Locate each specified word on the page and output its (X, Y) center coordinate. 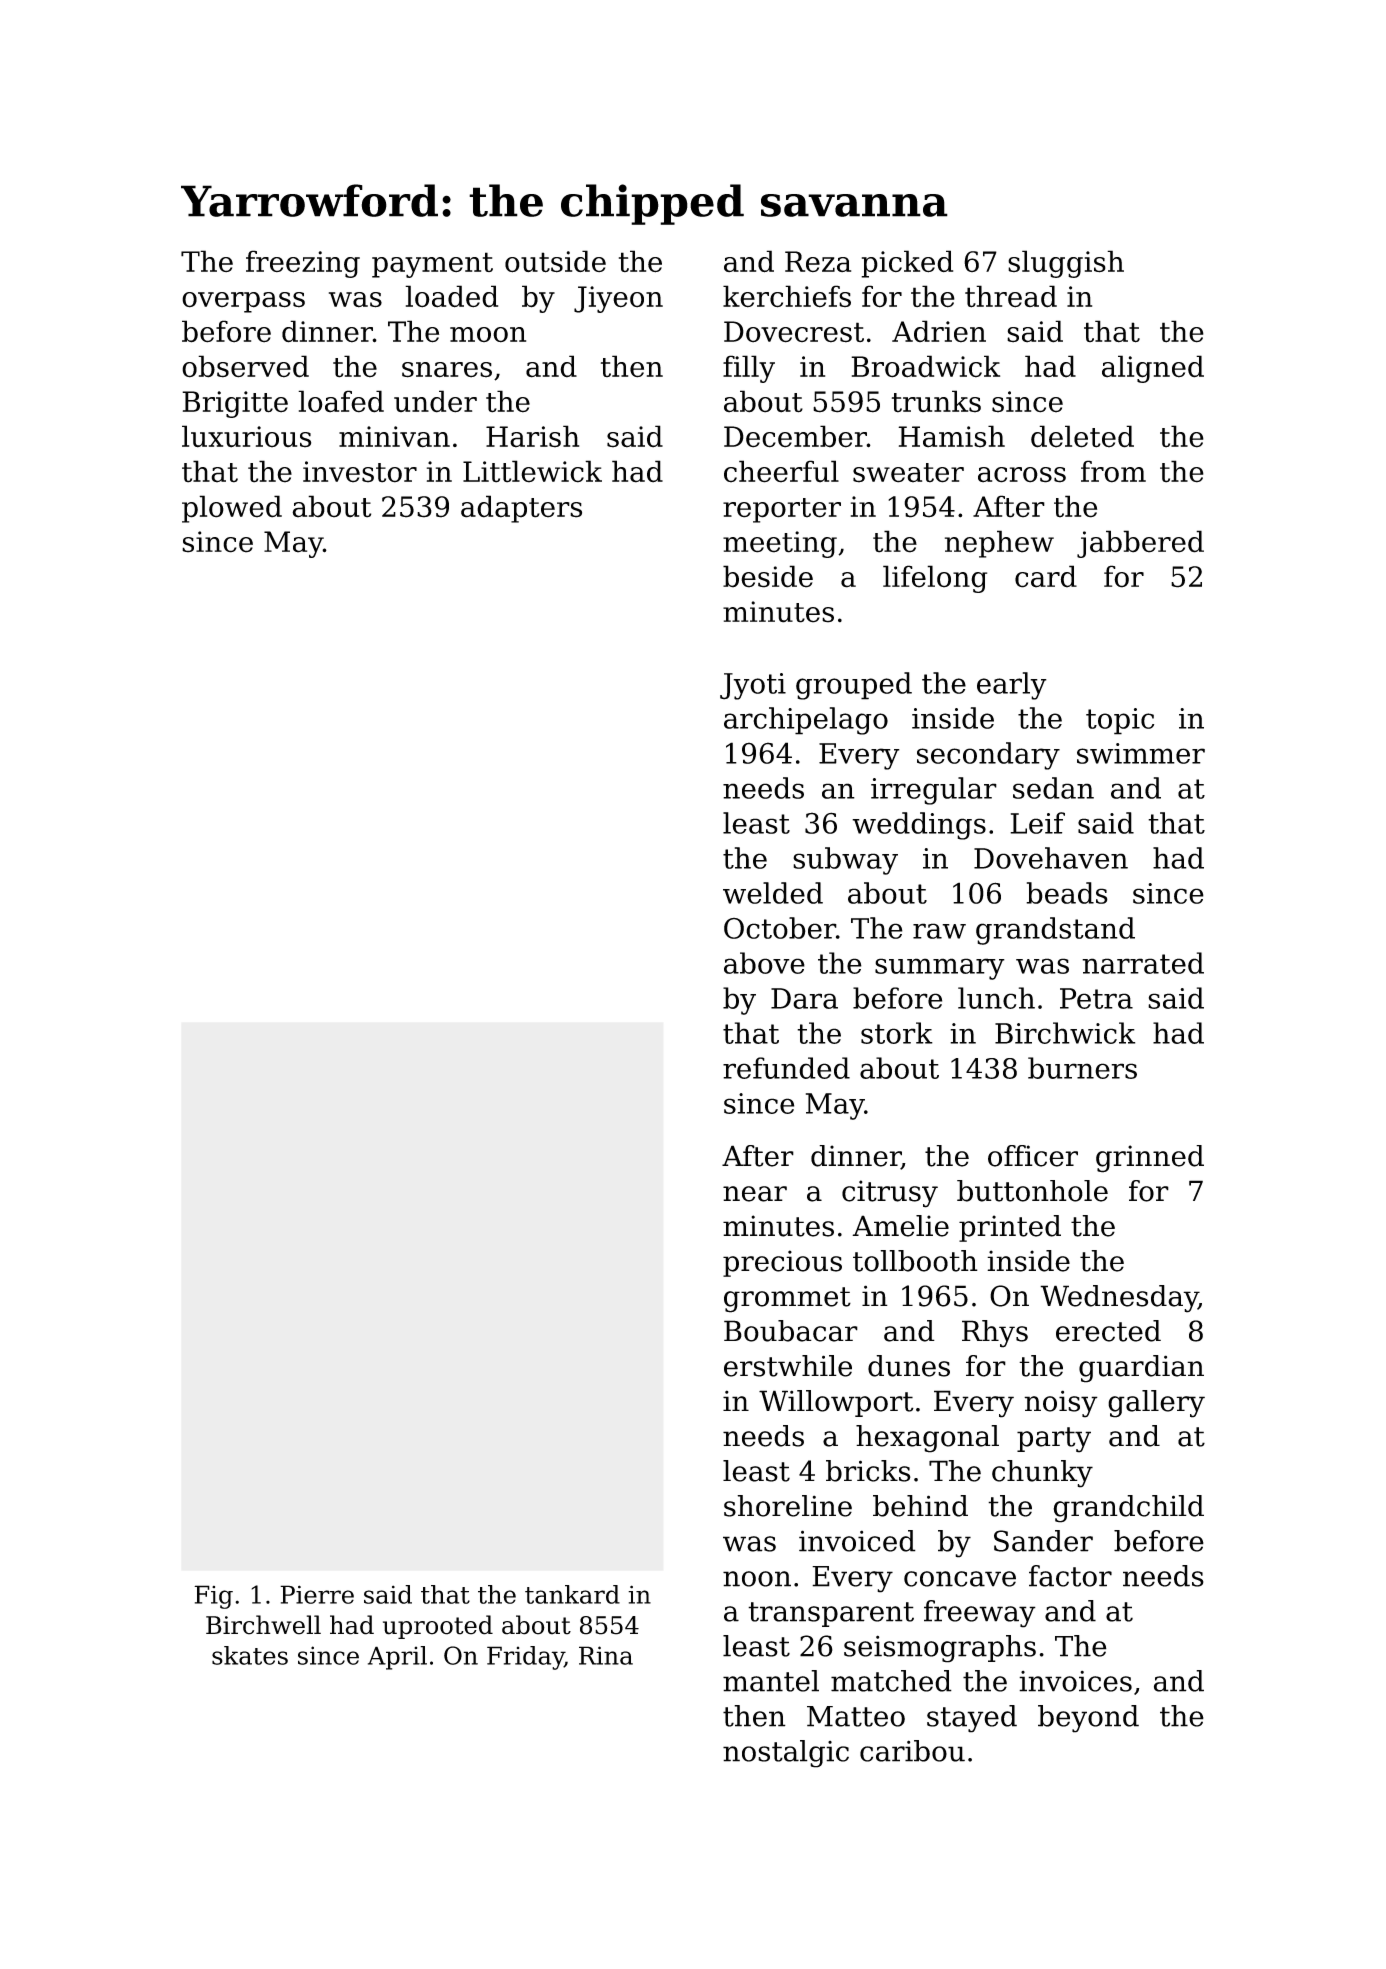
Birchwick (1065, 1033)
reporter (782, 510)
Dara (804, 998)
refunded (786, 1068)
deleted (1082, 436)
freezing (303, 264)
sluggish (1066, 264)
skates (250, 1655)
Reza (818, 261)
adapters (521, 509)
